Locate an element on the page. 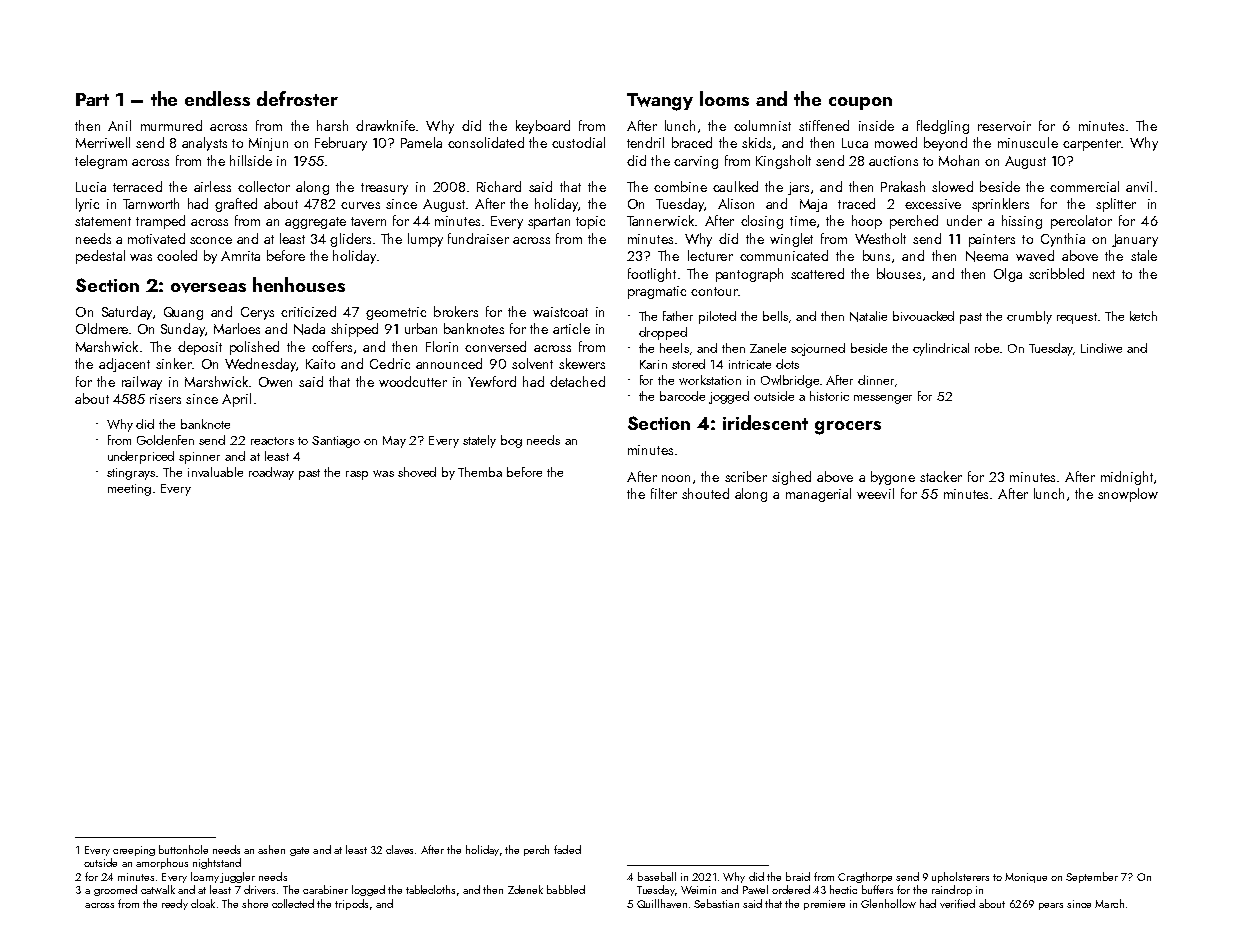  endless is located at coordinates (217, 98).
